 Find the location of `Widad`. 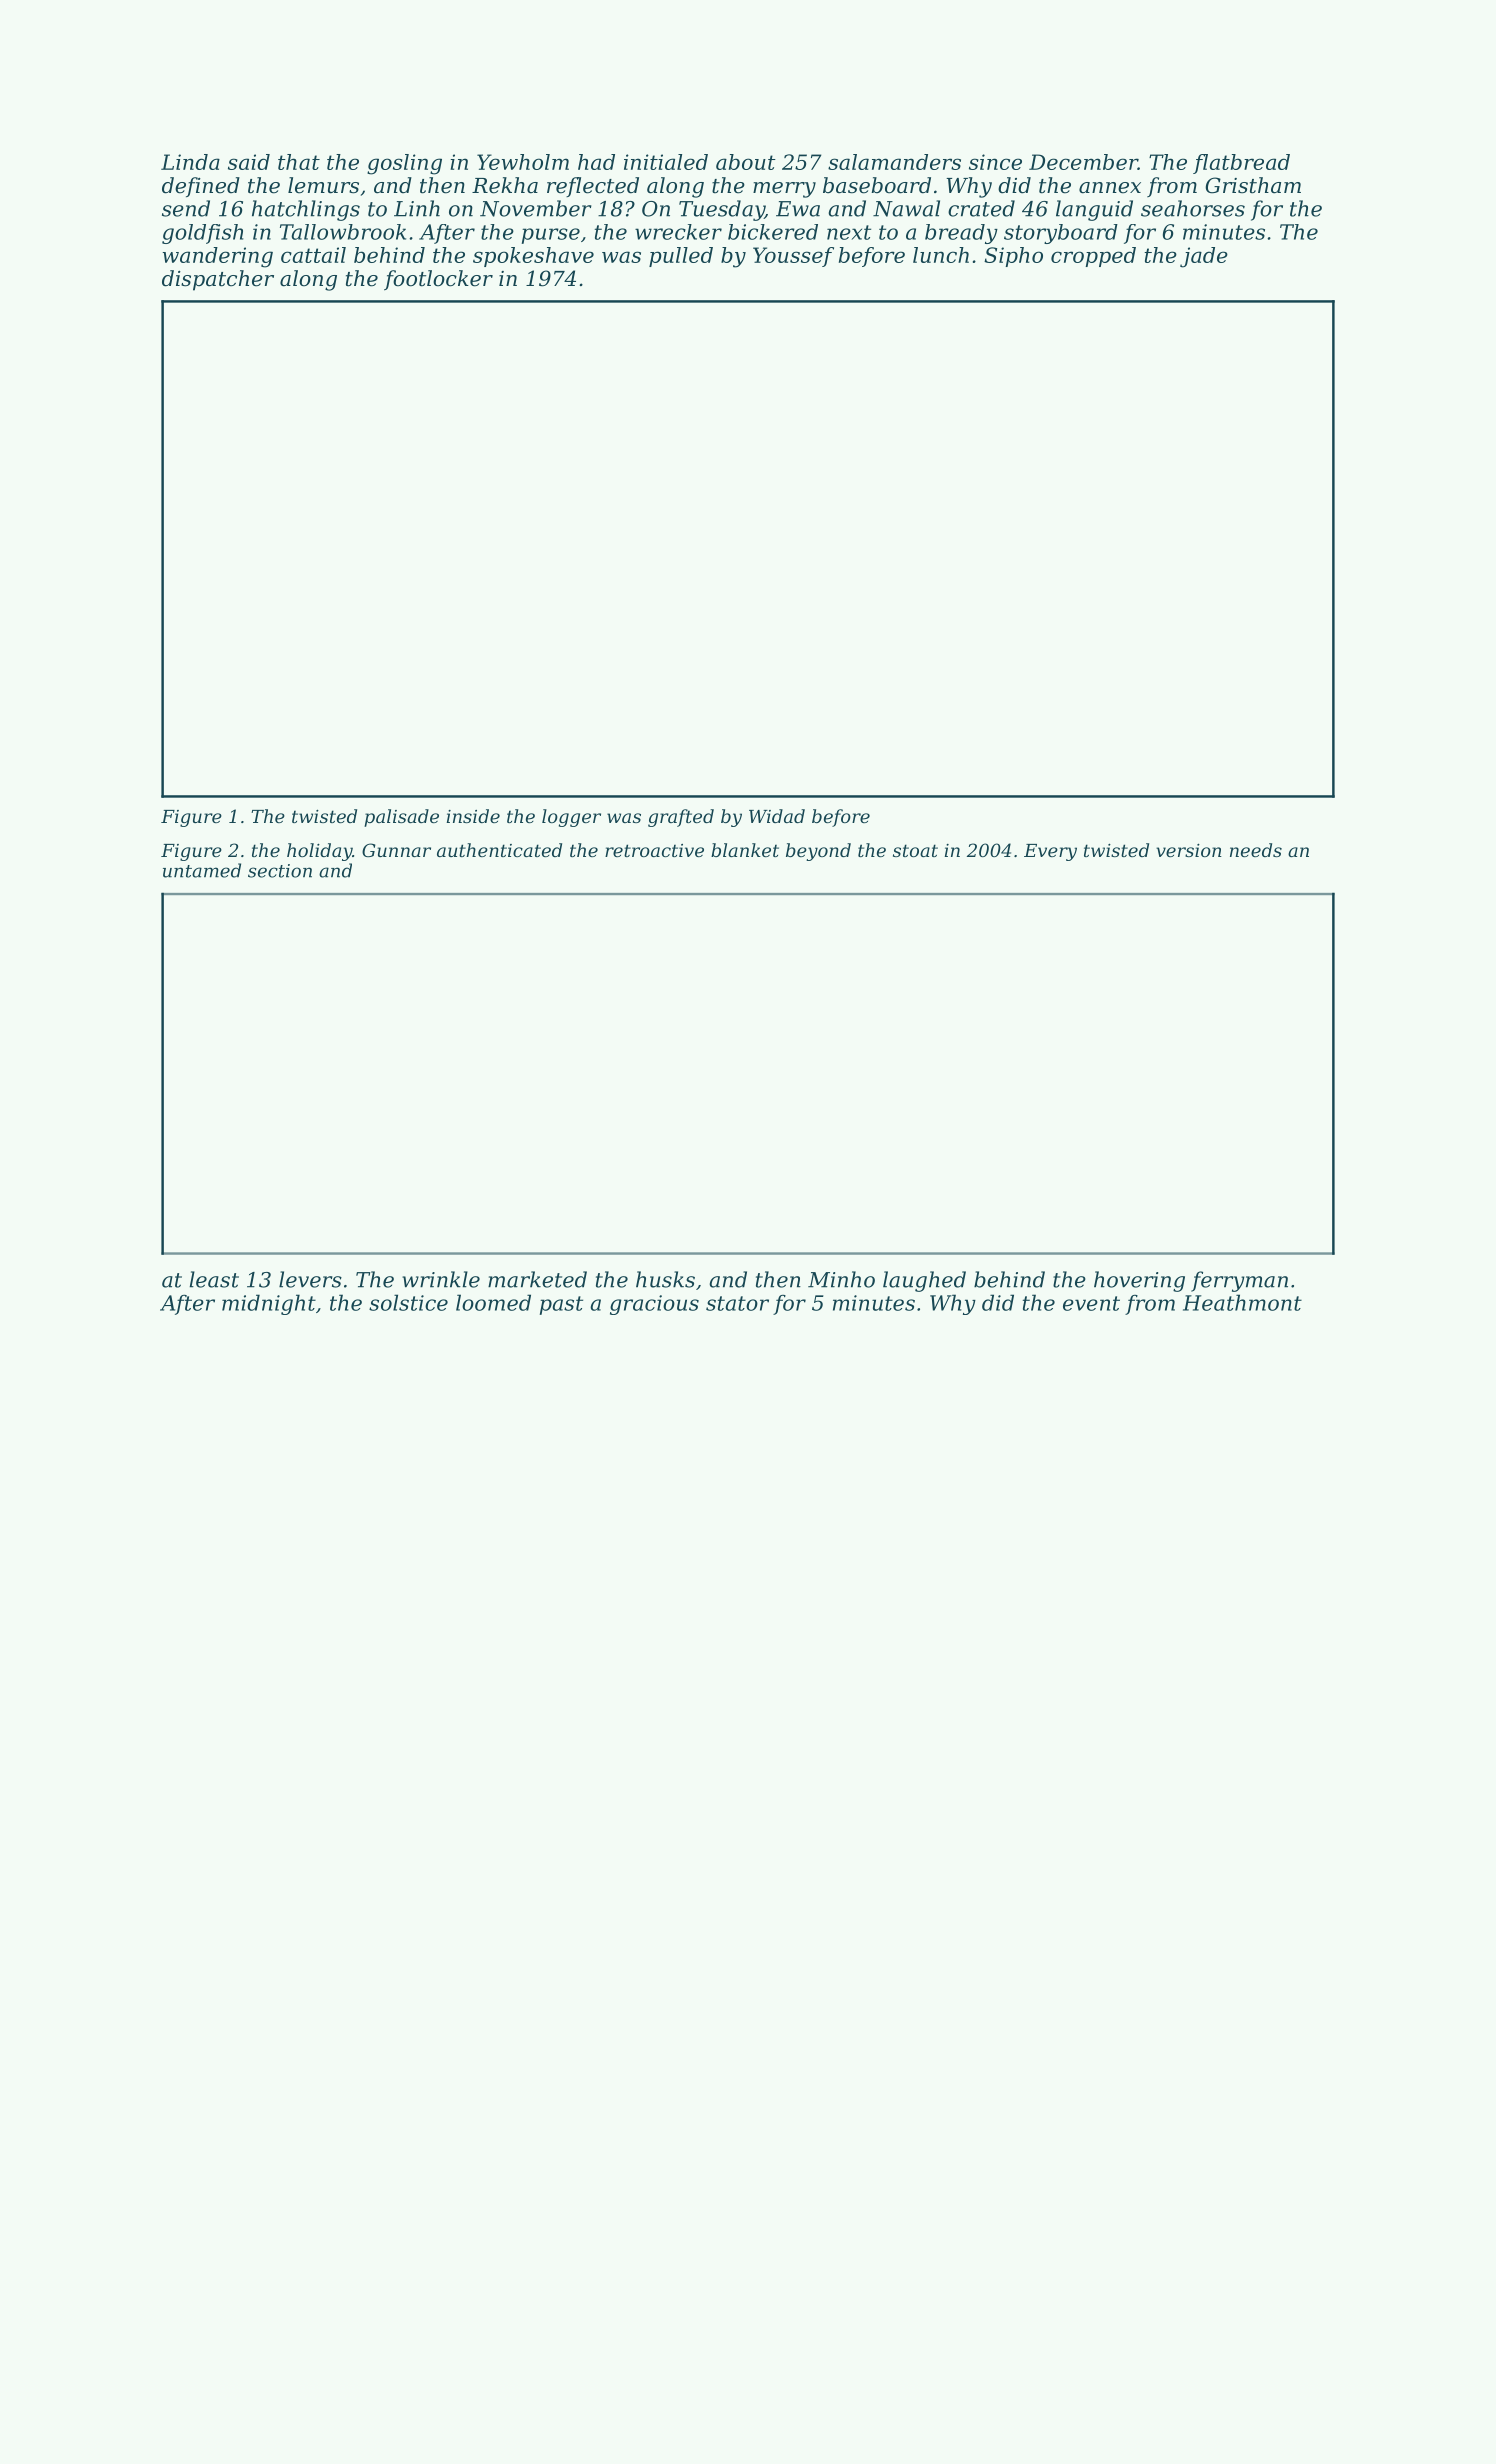

Widad is located at coordinates (777, 816).
